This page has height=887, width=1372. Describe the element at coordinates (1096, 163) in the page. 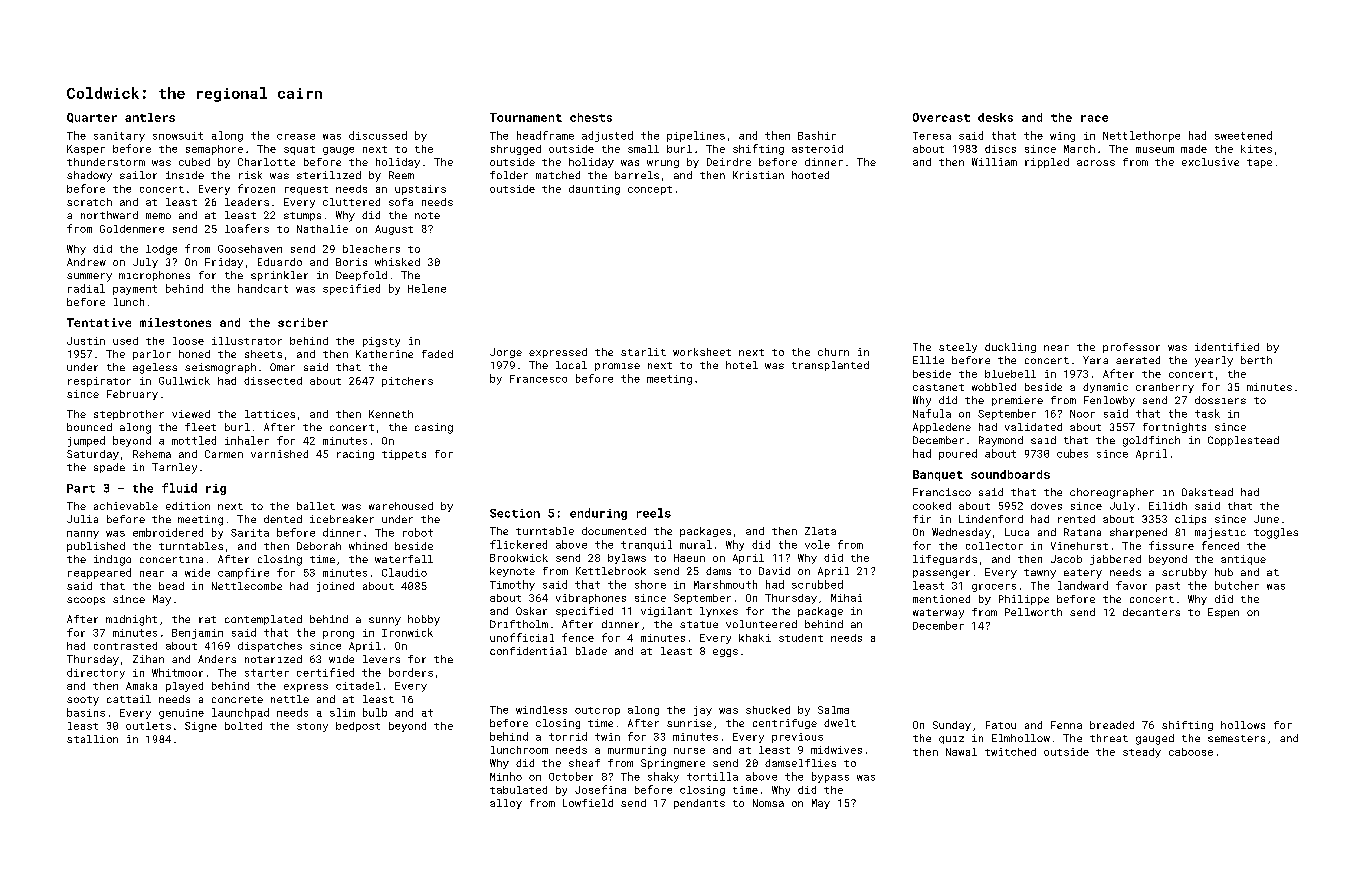

I see `across` at that location.
